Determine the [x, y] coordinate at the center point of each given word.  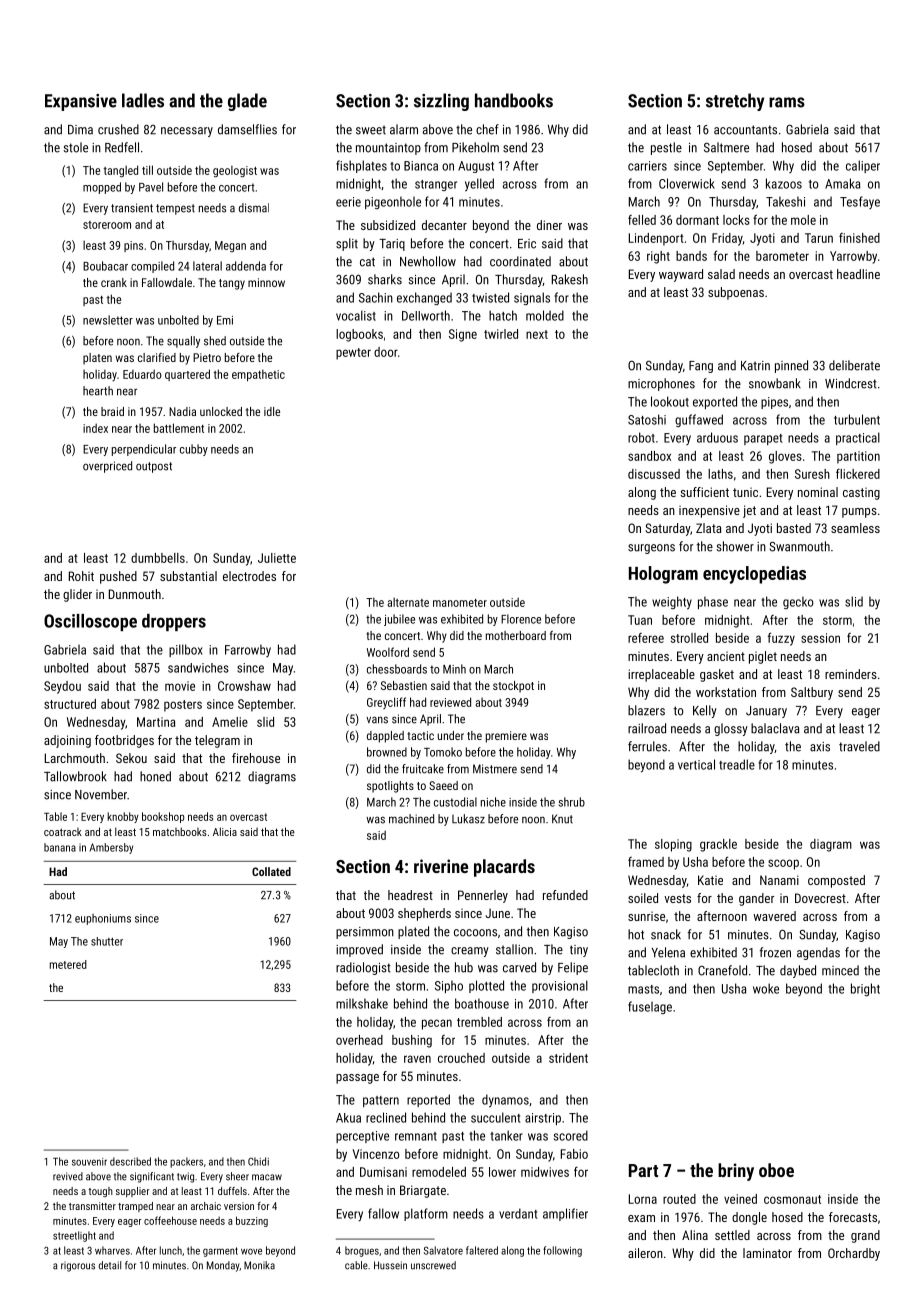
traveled [859, 746]
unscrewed [433, 1265]
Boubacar [105, 266]
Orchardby [854, 1254]
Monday [223, 1266]
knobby [123, 817]
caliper [863, 166]
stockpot [513, 687]
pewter [353, 354]
